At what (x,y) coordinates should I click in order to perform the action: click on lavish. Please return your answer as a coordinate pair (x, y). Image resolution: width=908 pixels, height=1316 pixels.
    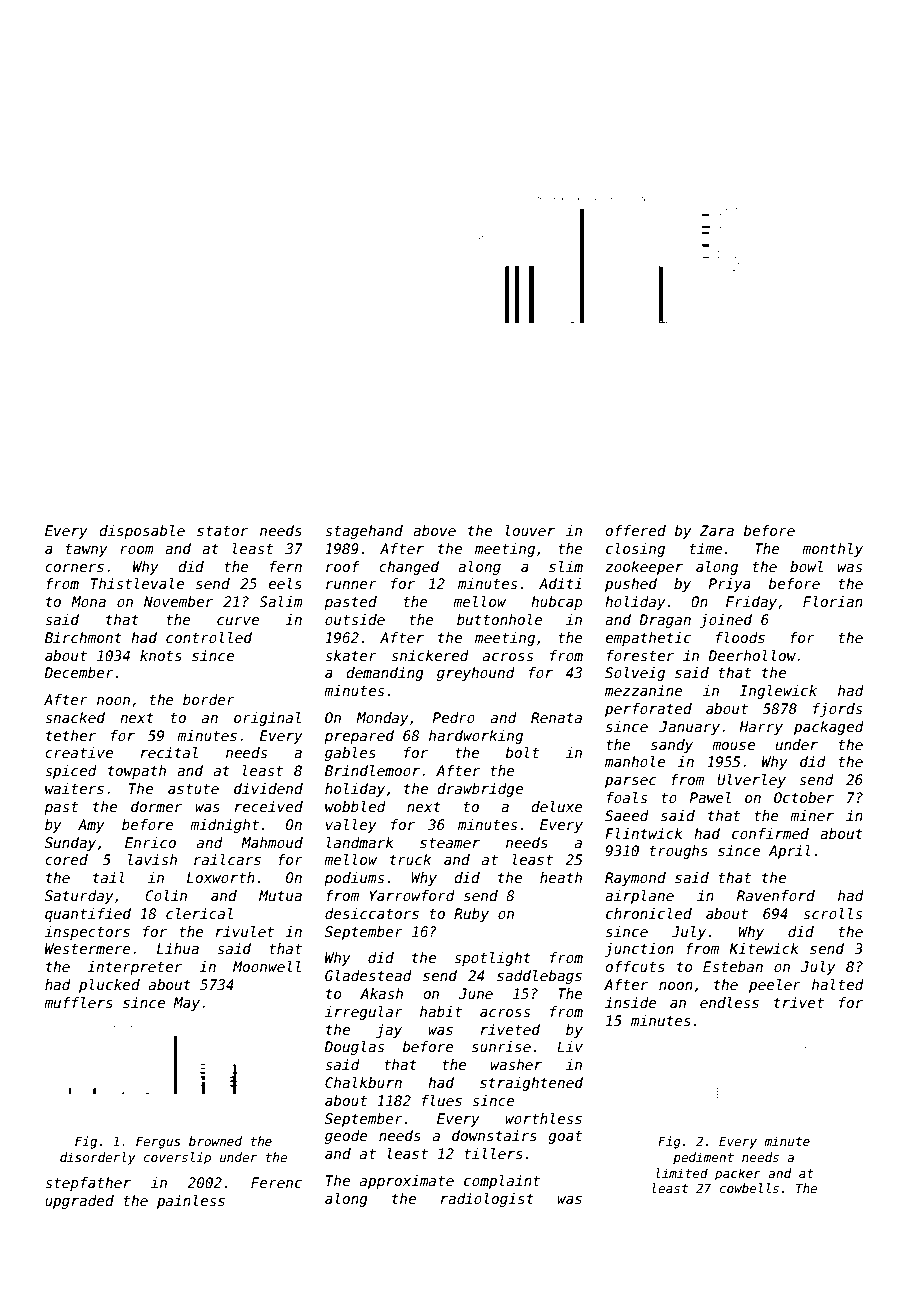
    Looking at the image, I should click on (152, 859).
